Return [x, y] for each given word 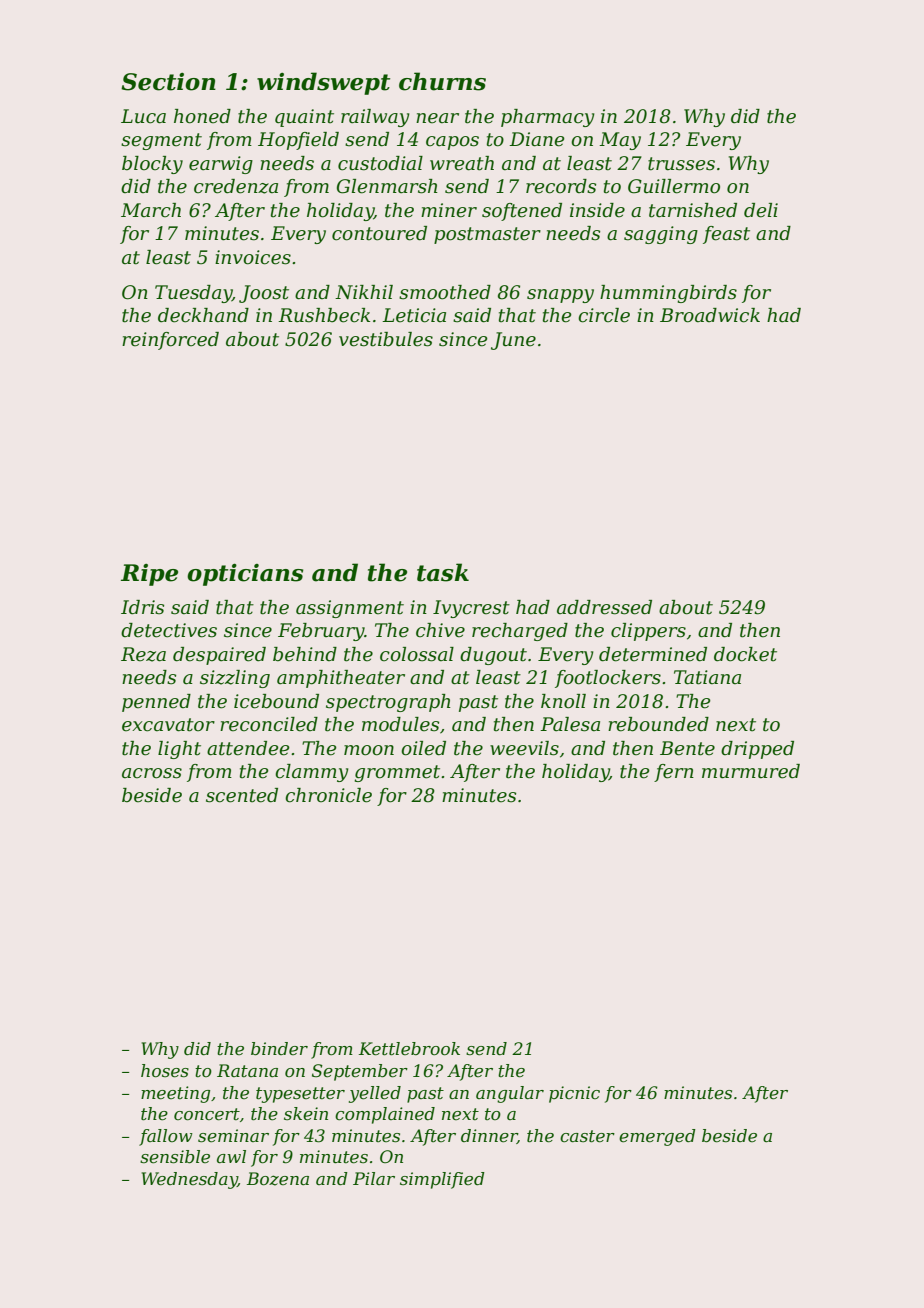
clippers [648, 632]
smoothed [445, 292]
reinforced [170, 341]
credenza [236, 186]
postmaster [487, 235]
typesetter [300, 1095]
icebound [276, 701]
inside [597, 210]
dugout [493, 656]
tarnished [693, 210]
